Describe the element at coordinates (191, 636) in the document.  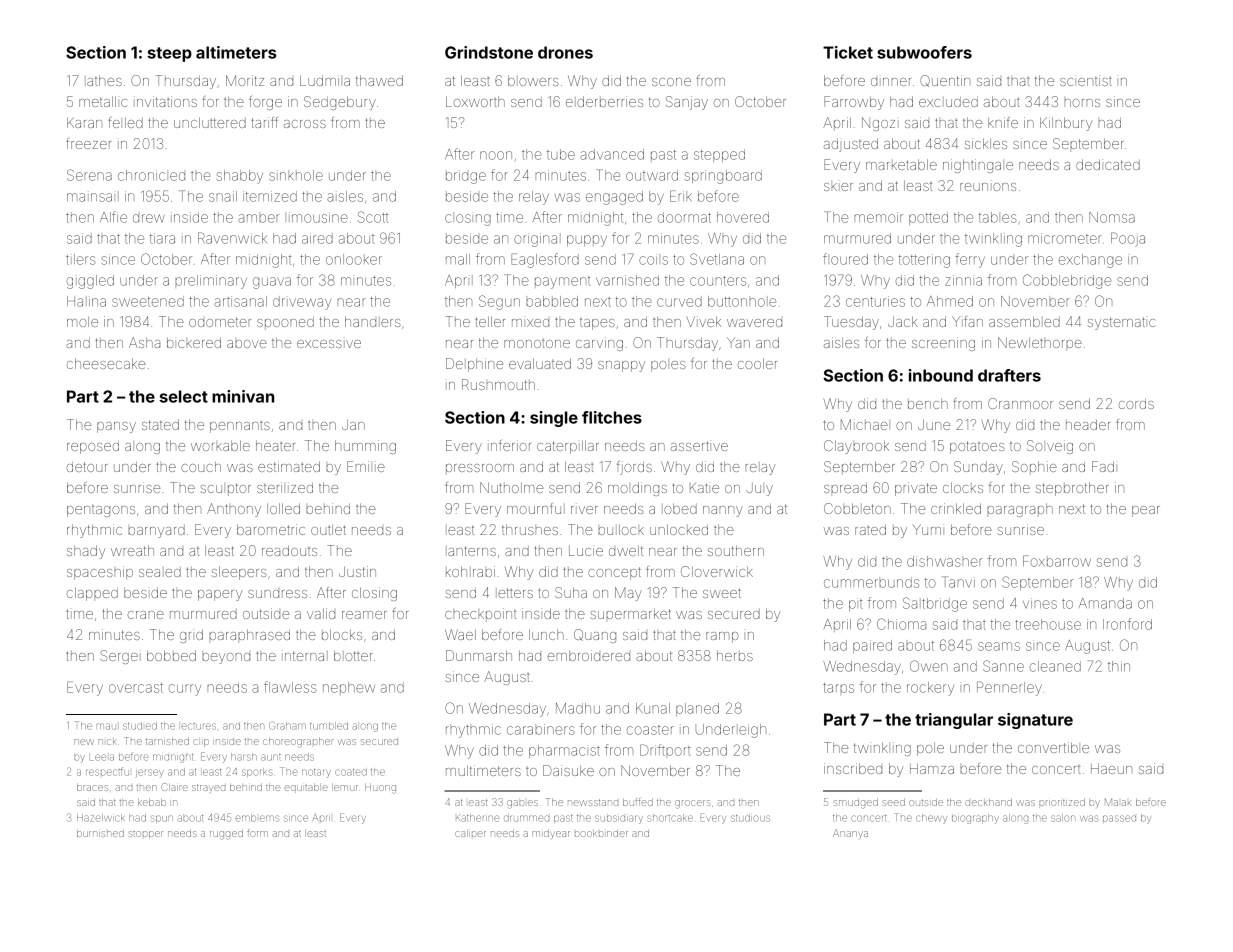
I see `grid` at that location.
